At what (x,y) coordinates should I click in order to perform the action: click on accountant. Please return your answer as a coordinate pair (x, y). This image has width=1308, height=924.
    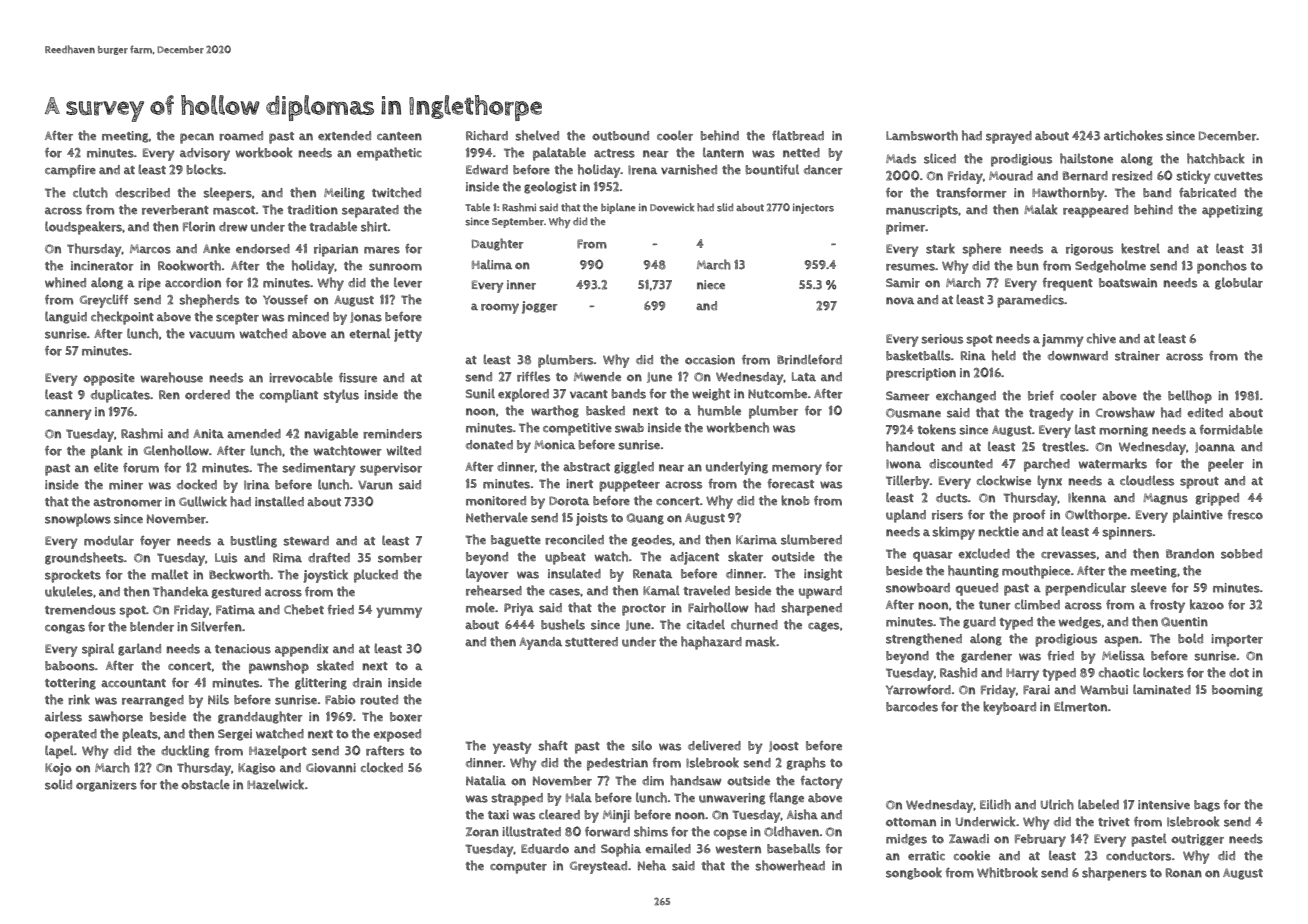
    Looking at the image, I should click on (133, 683).
